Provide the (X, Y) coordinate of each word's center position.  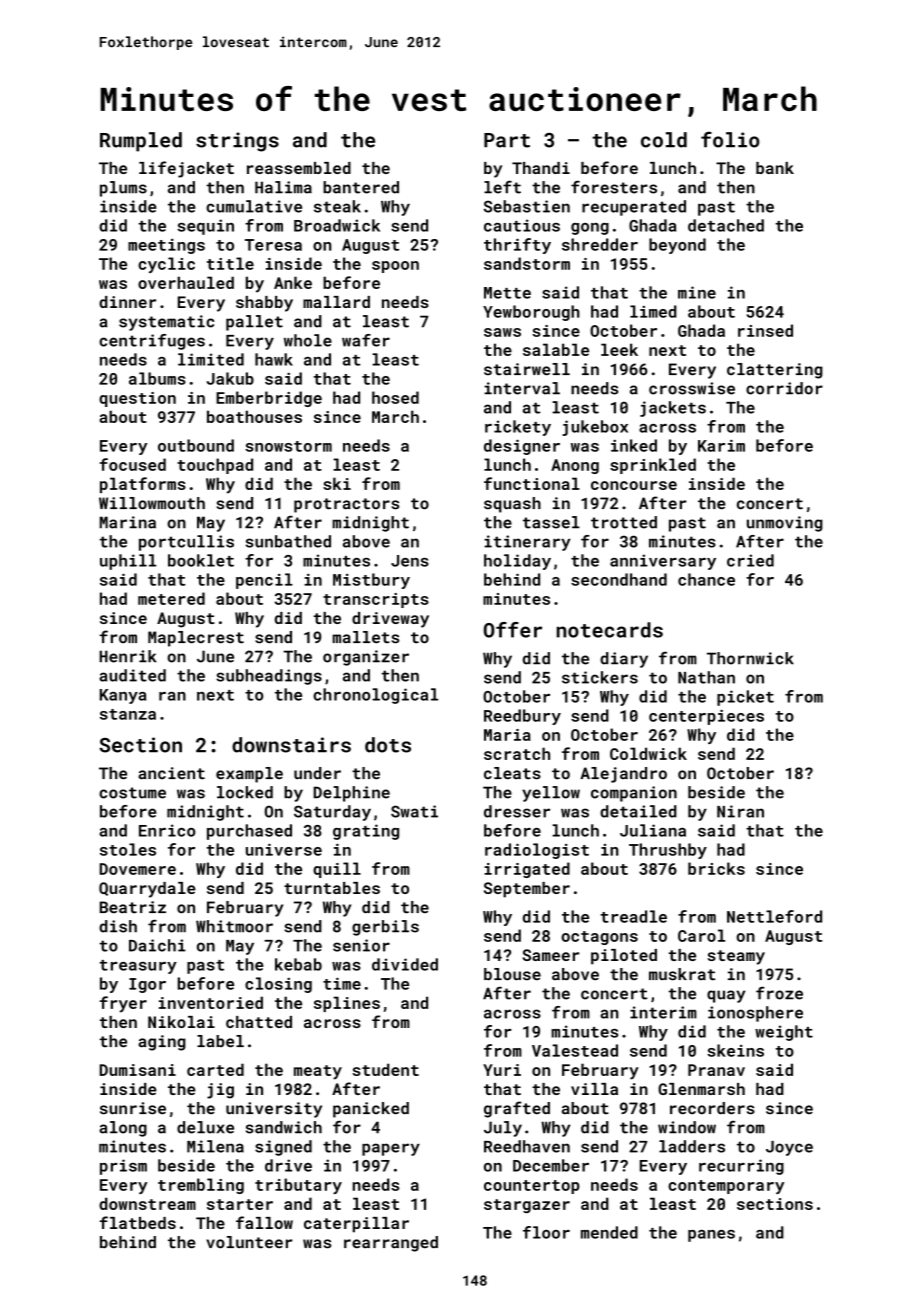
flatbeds (138, 1222)
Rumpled (141, 142)
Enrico (167, 830)
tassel (551, 522)
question (137, 399)
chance (706, 579)
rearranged (391, 1244)
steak (337, 206)
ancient (171, 773)
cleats (512, 773)
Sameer (551, 955)
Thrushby (668, 851)
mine (697, 292)
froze (779, 993)
